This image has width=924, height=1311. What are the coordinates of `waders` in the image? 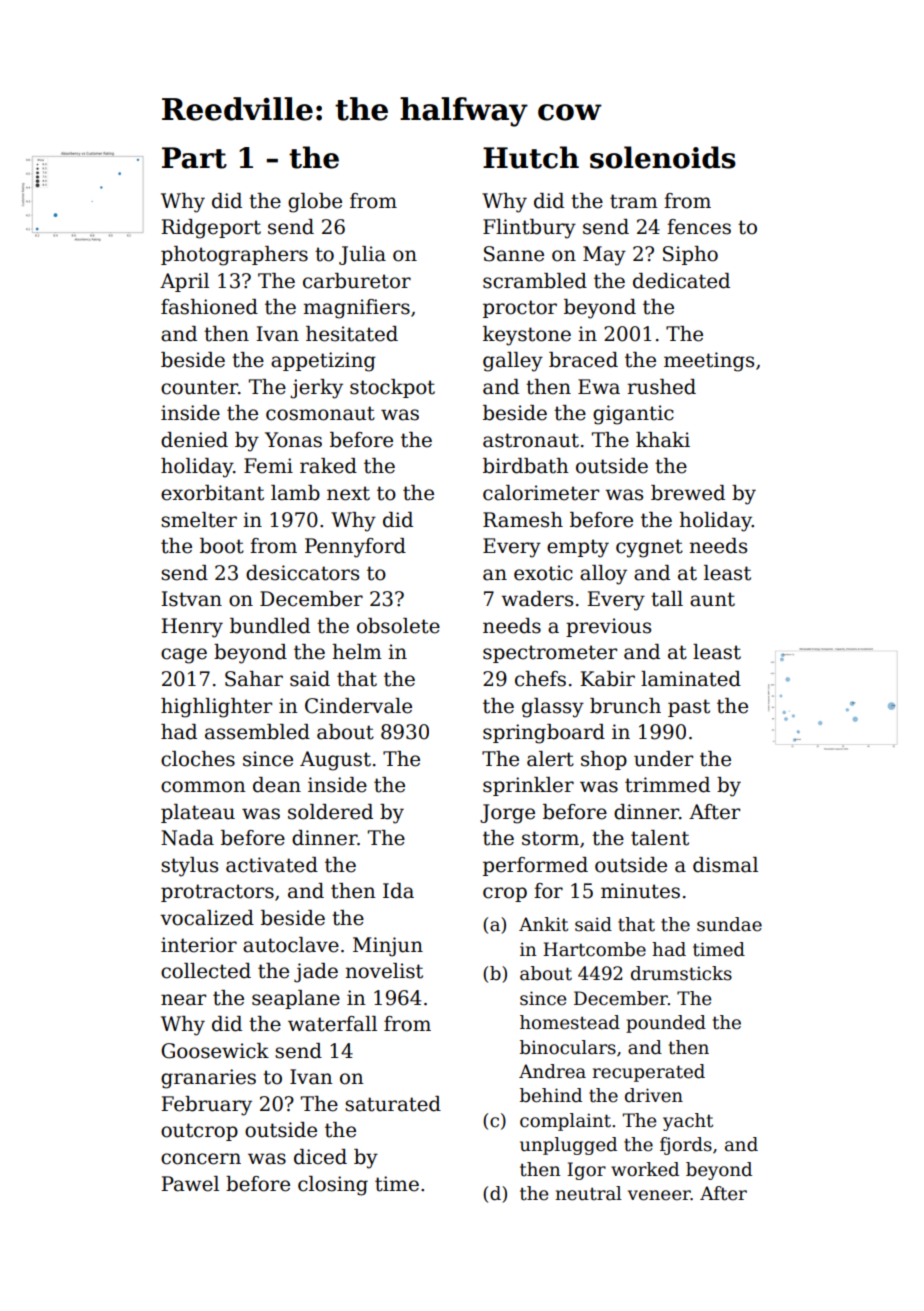 It's located at (537, 599).
